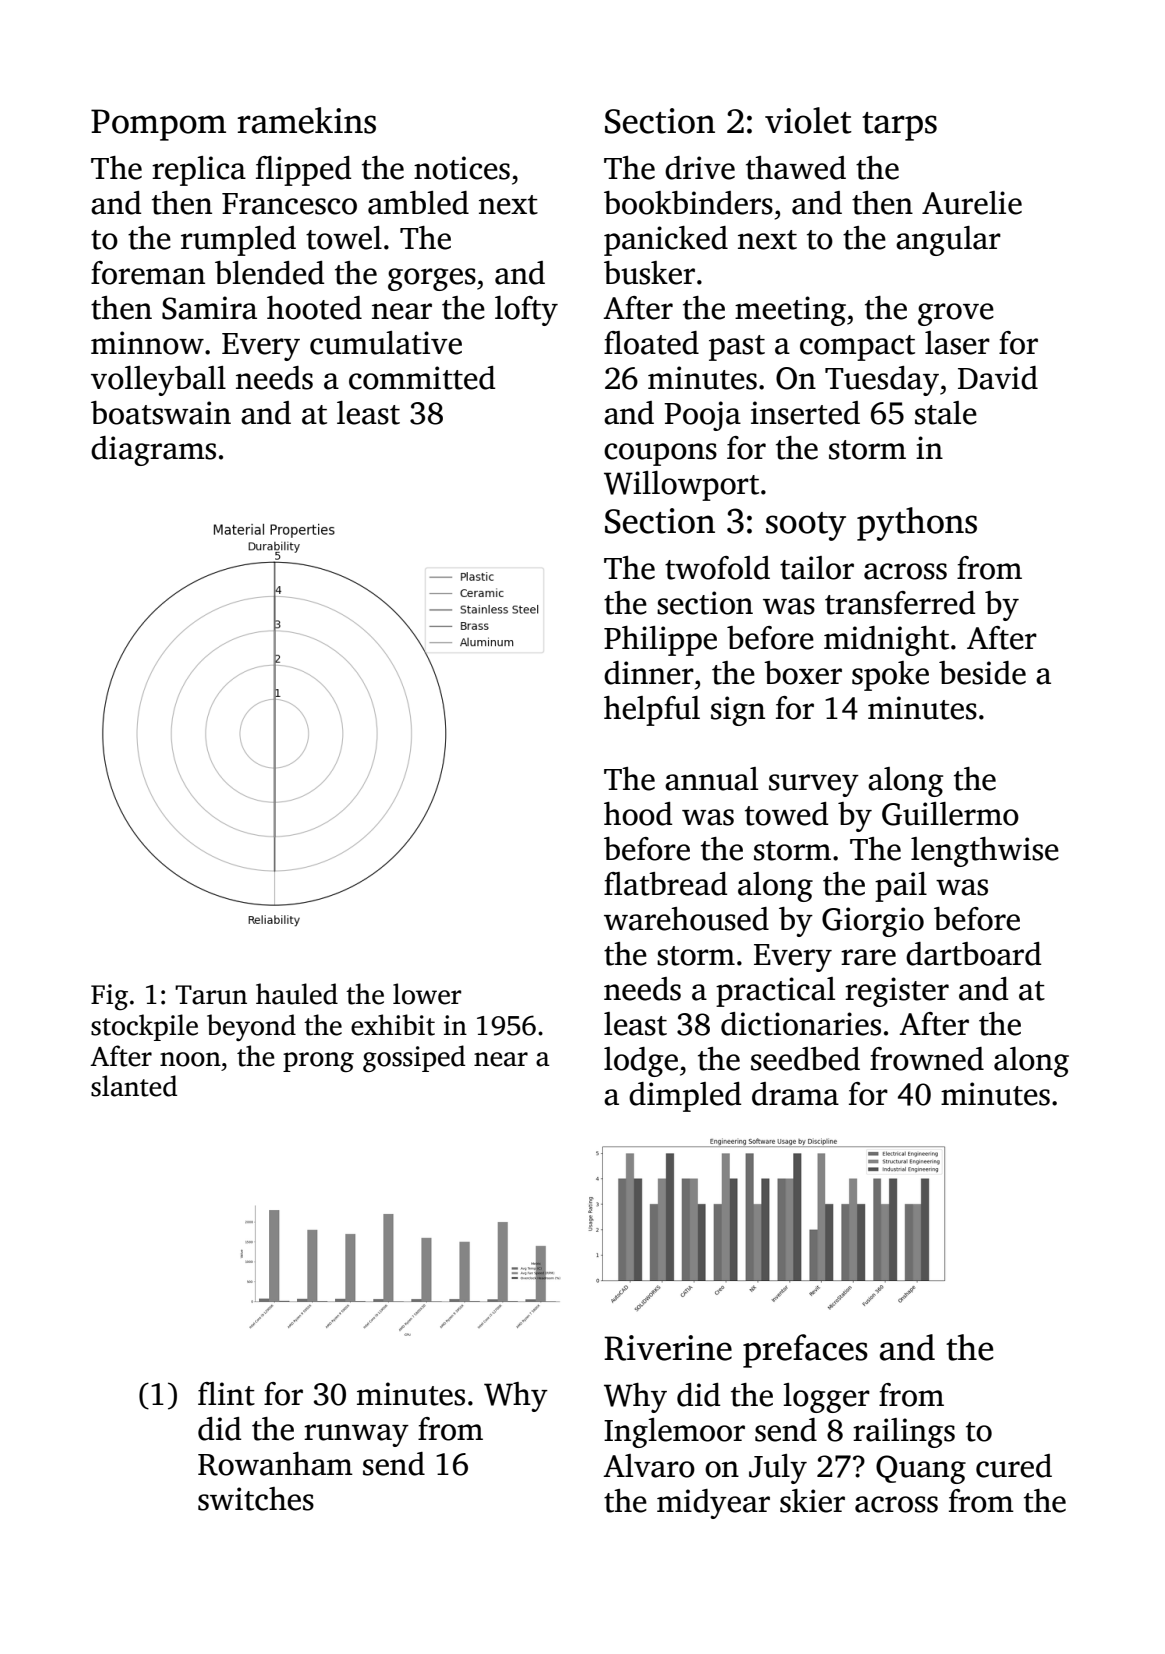 The width and height of the screenshot is (1165, 1654). Describe the element at coordinates (226, 1394) in the screenshot. I see `flint` at that location.
